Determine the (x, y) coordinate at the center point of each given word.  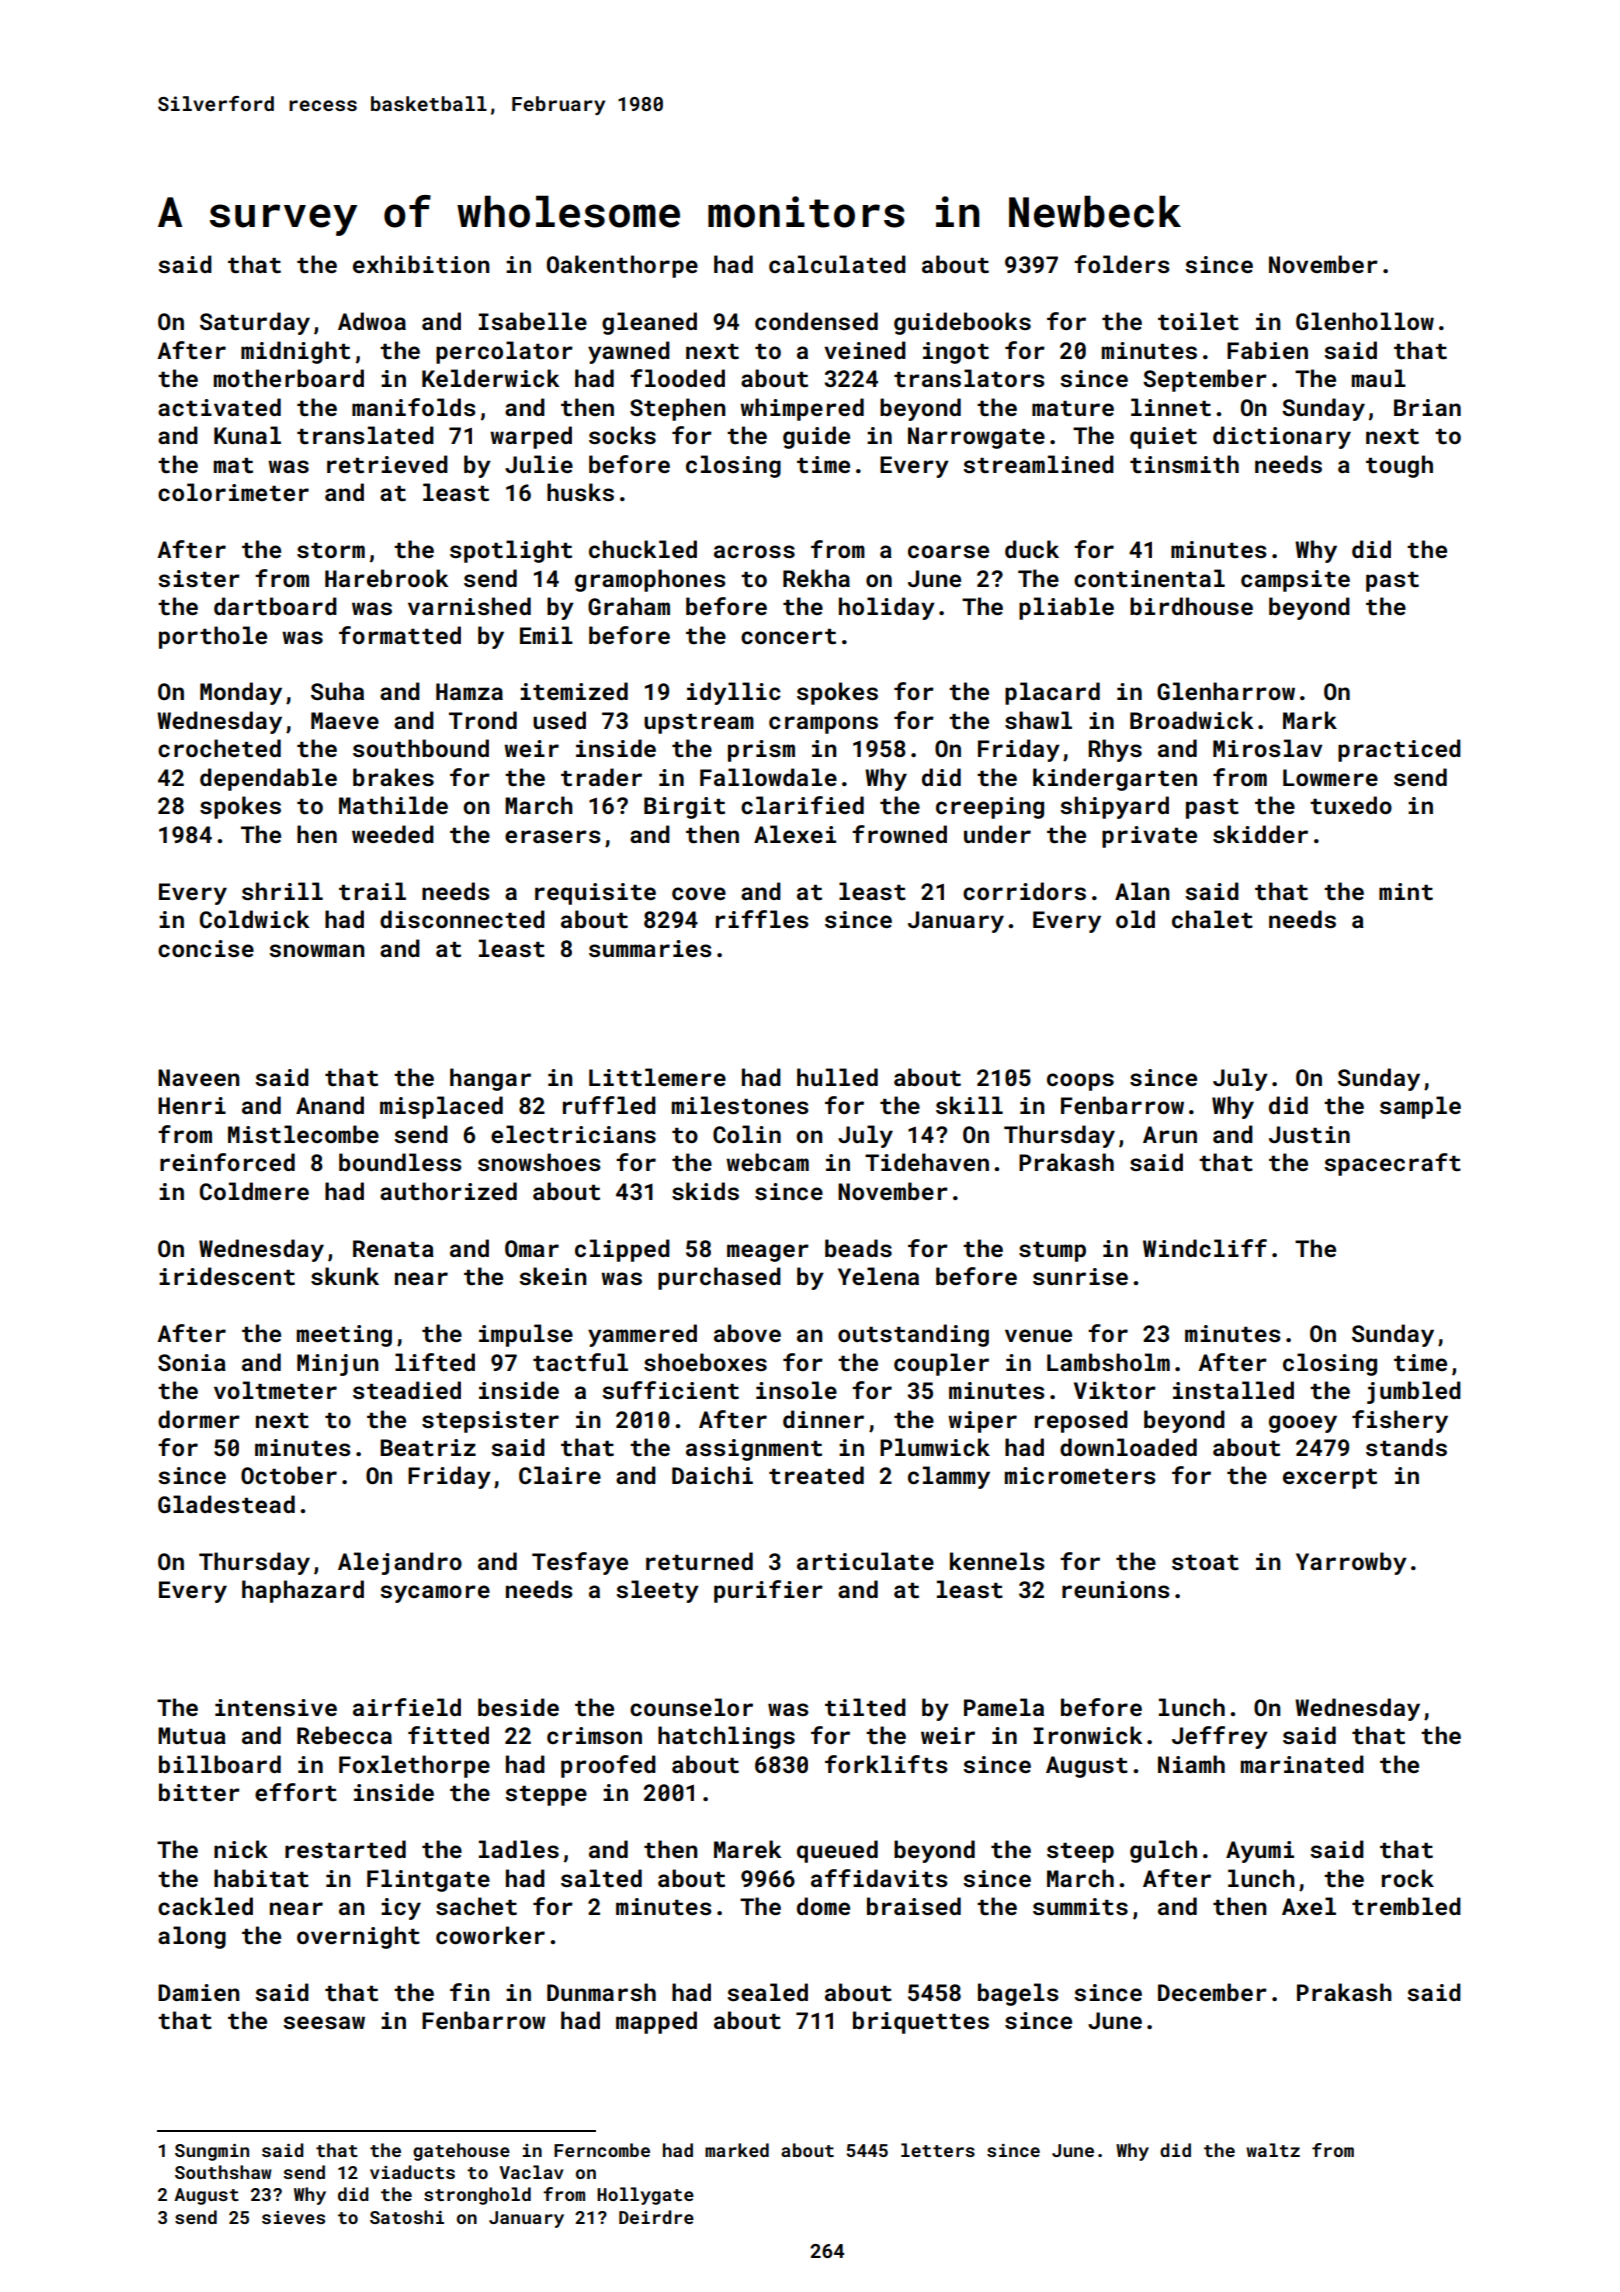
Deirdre (656, 2217)
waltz (1273, 2150)
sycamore (435, 1594)
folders (1122, 264)
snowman (317, 950)
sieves (293, 2217)
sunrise (1080, 1276)
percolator (504, 352)
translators (969, 378)
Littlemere (657, 1077)
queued (837, 1851)
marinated (1302, 1764)
